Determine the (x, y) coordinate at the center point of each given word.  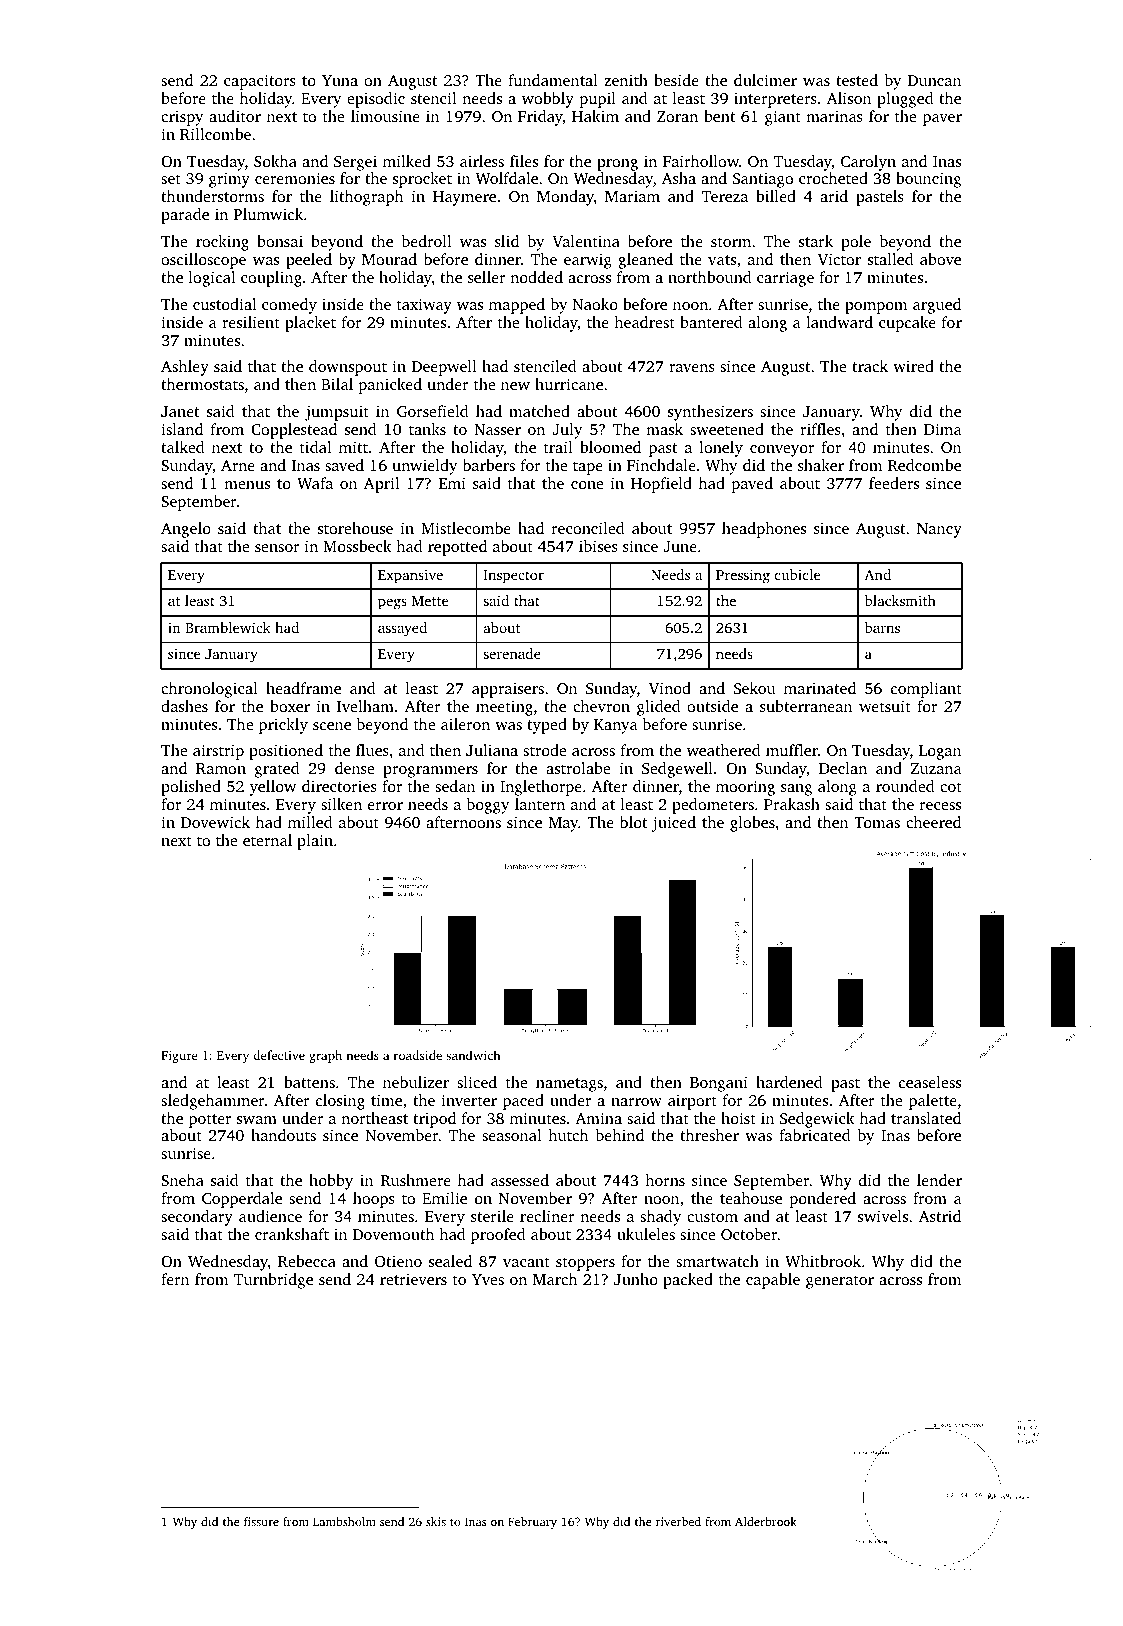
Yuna (340, 80)
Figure (179, 1057)
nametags (569, 1085)
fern (175, 1279)
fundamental (553, 80)
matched (539, 411)
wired (913, 366)
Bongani (719, 1084)
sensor (277, 548)
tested (857, 80)
